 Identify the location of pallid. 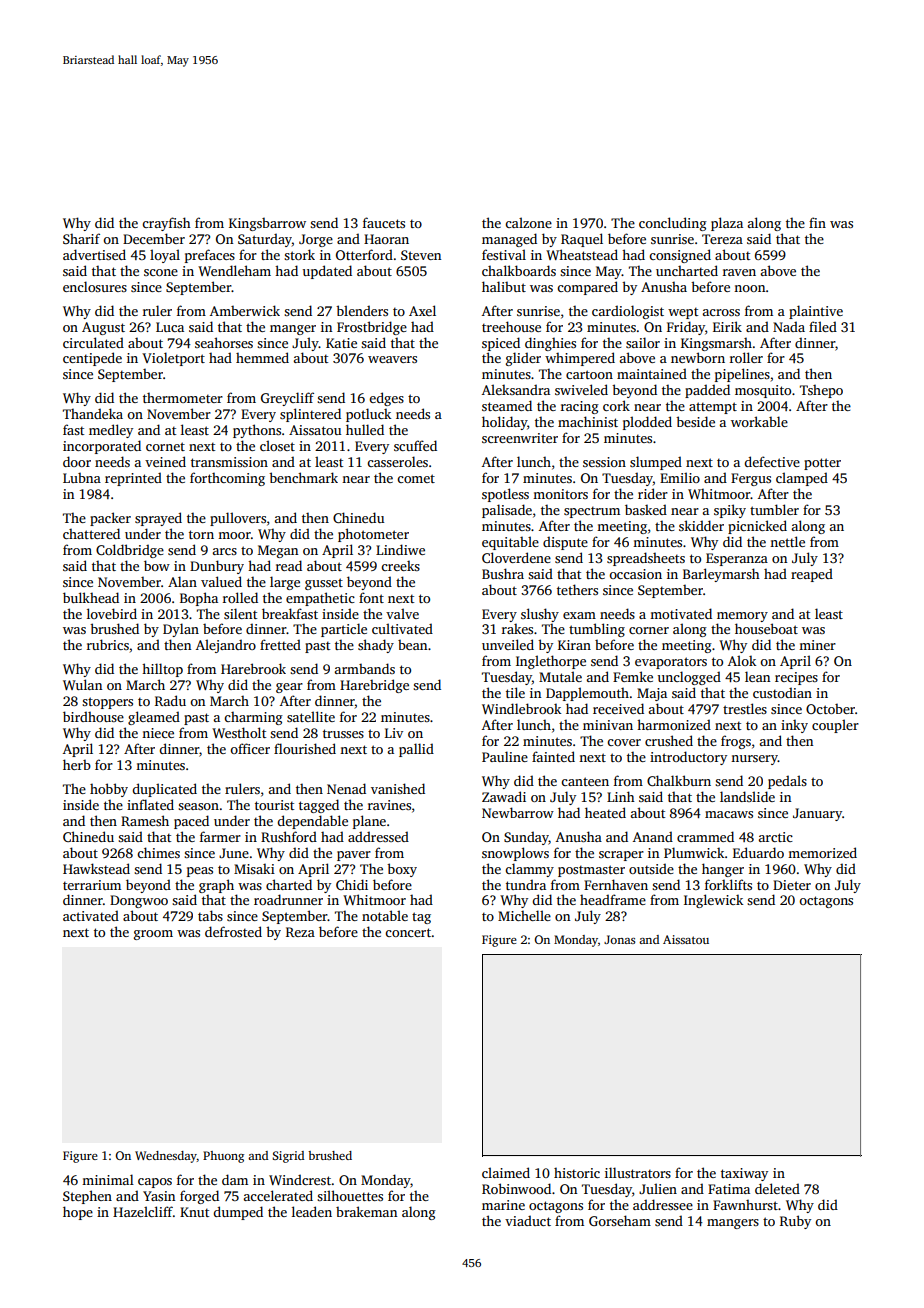
(416, 750).
